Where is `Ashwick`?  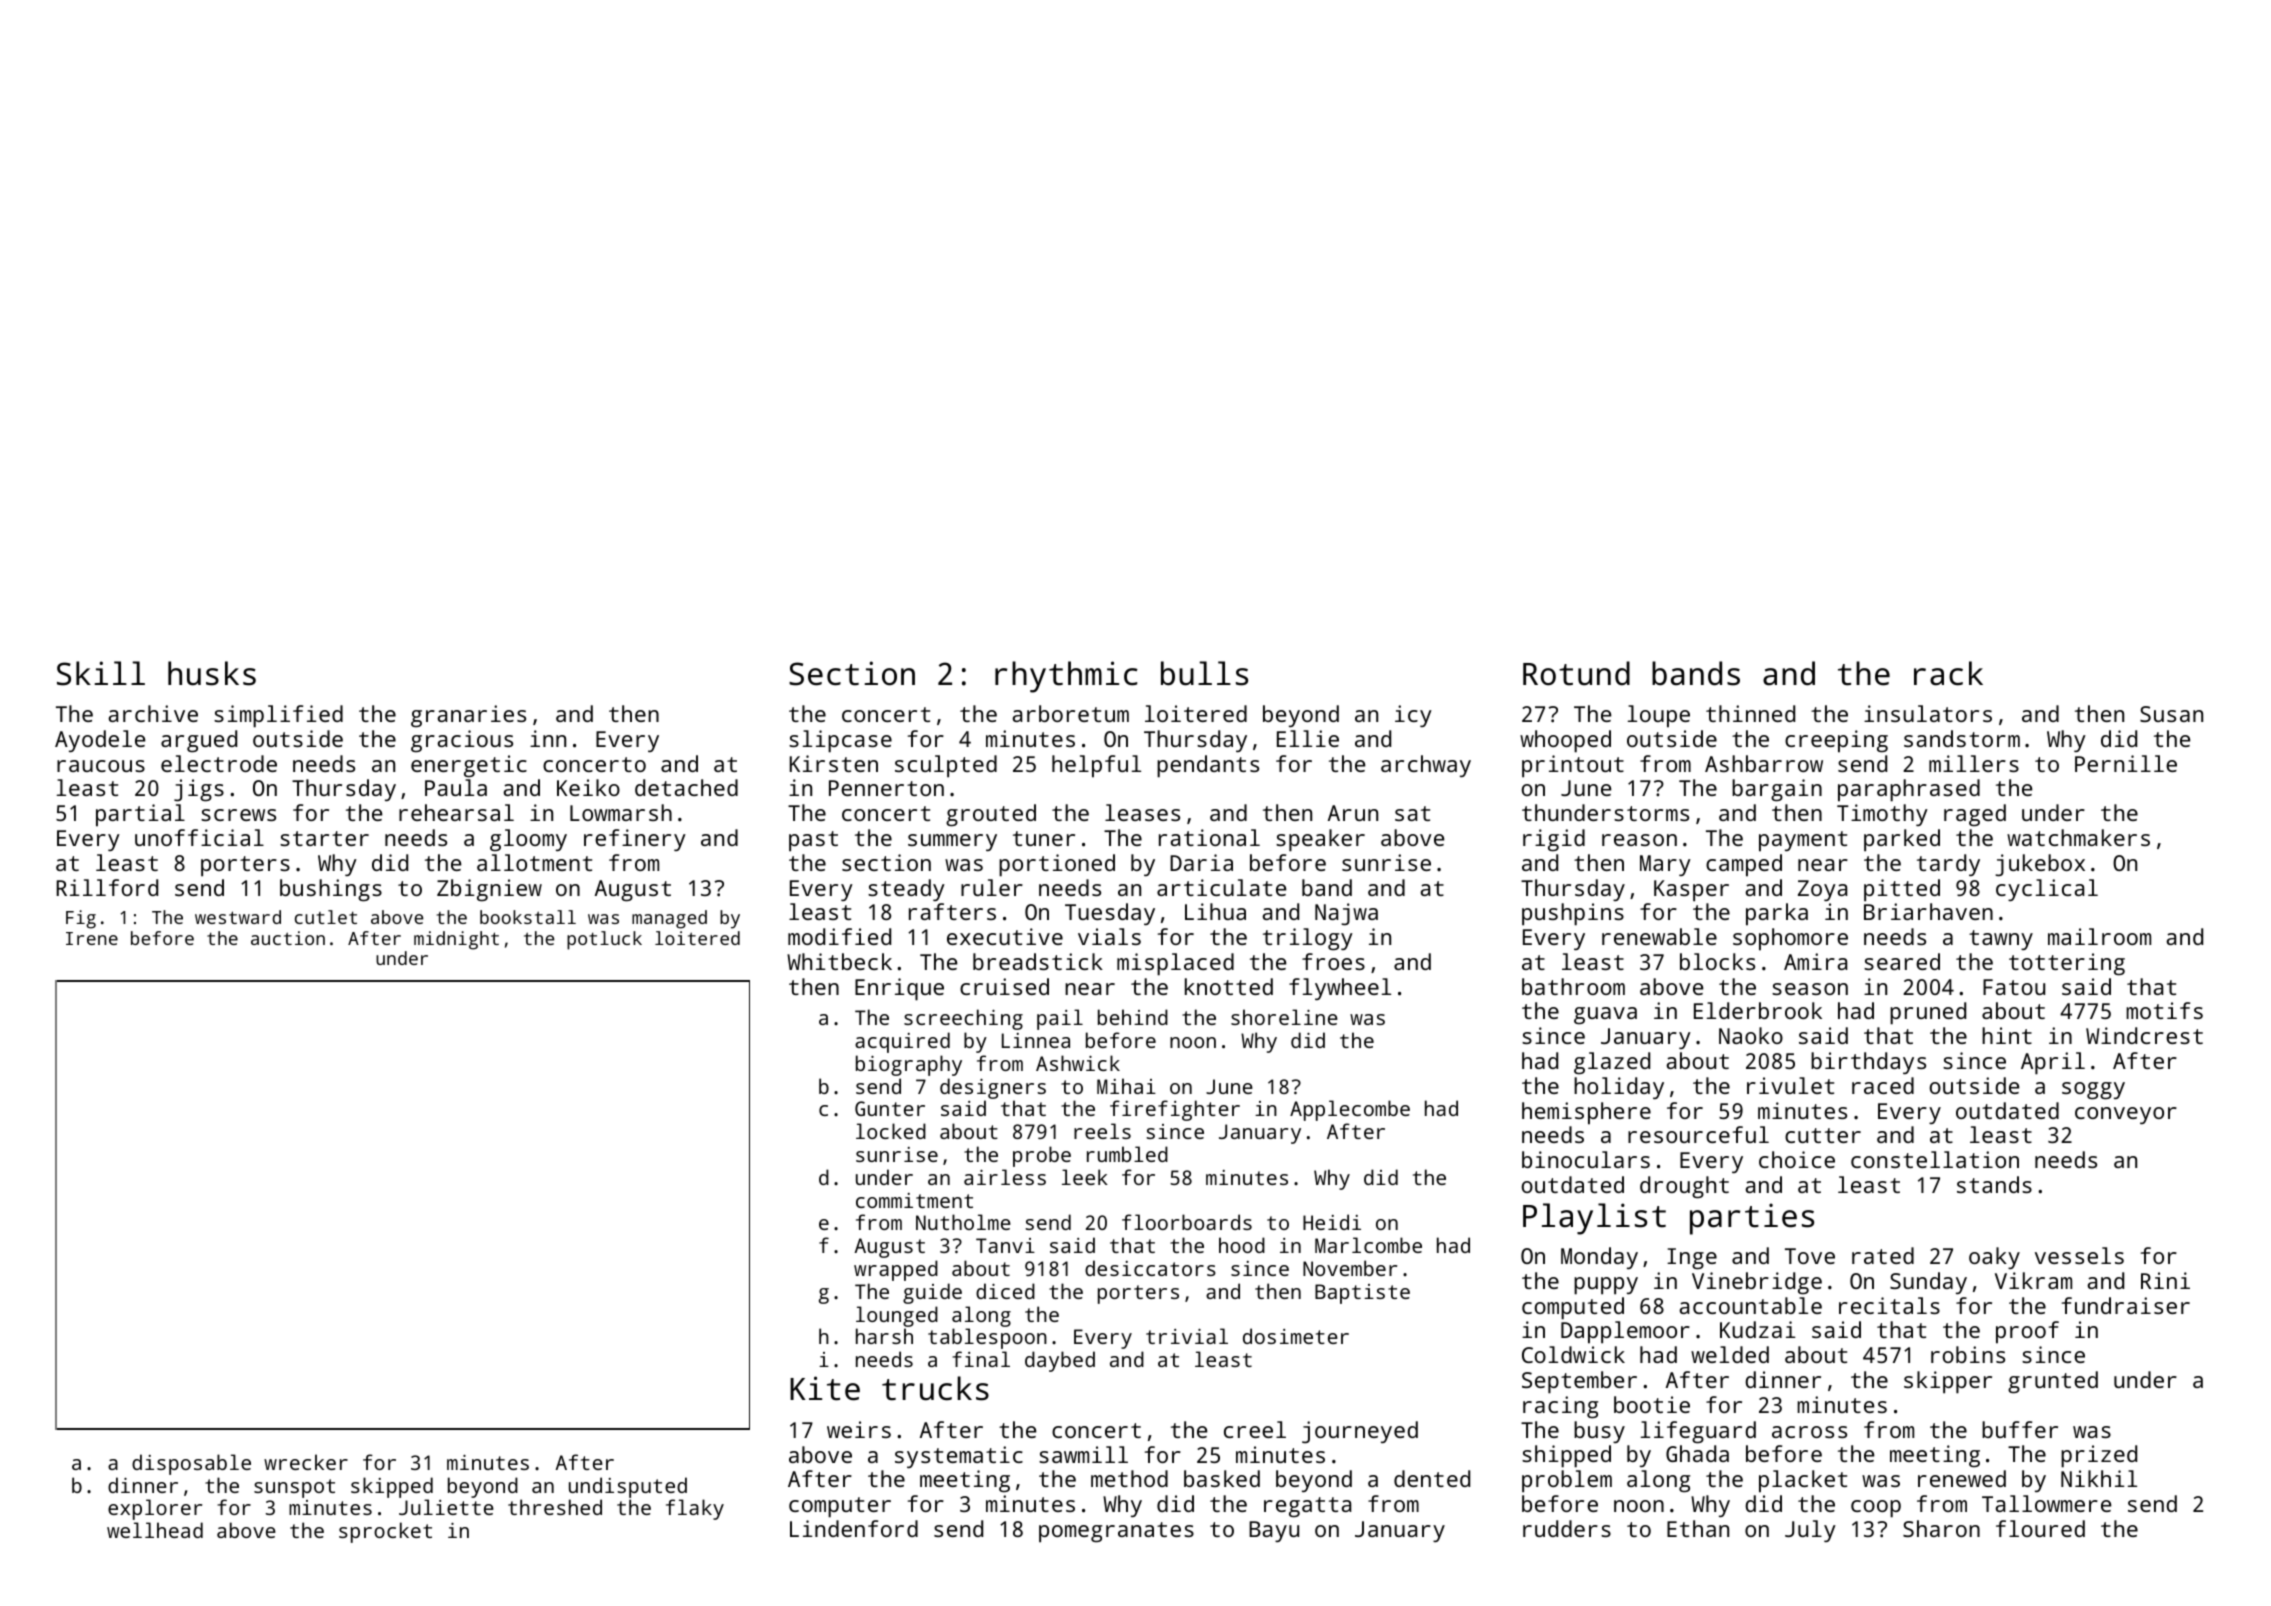 Ashwick is located at coordinates (1078, 1063).
